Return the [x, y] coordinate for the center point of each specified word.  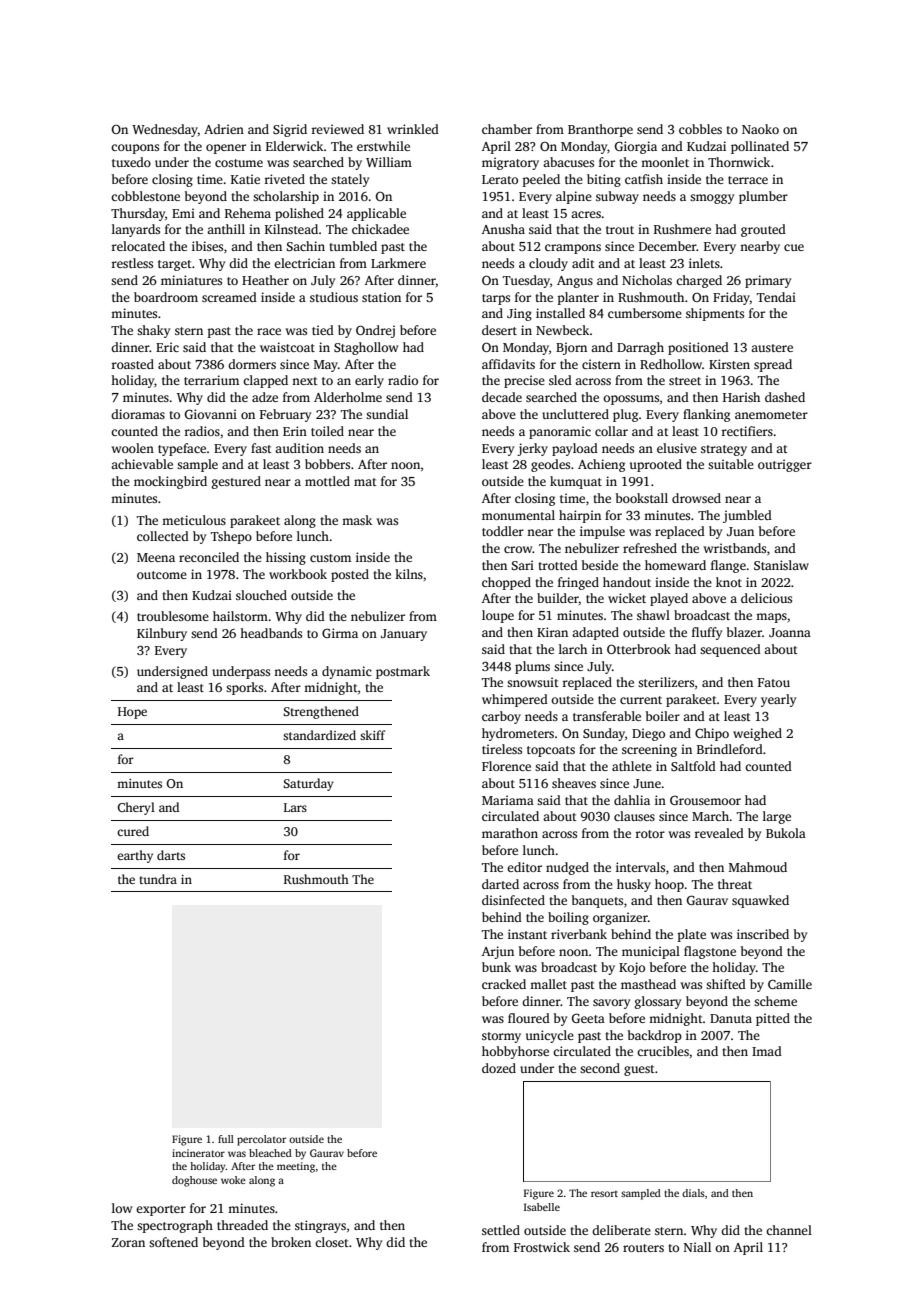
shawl [653, 615]
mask [357, 520]
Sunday [604, 734]
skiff [373, 735]
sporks [244, 688]
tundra [158, 879]
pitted [773, 1019]
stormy [501, 1037]
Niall [697, 1247]
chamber [507, 129]
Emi [183, 213]
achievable [142, 464]
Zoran [128, 1242]
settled [501, 1230]
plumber [763, 197]
